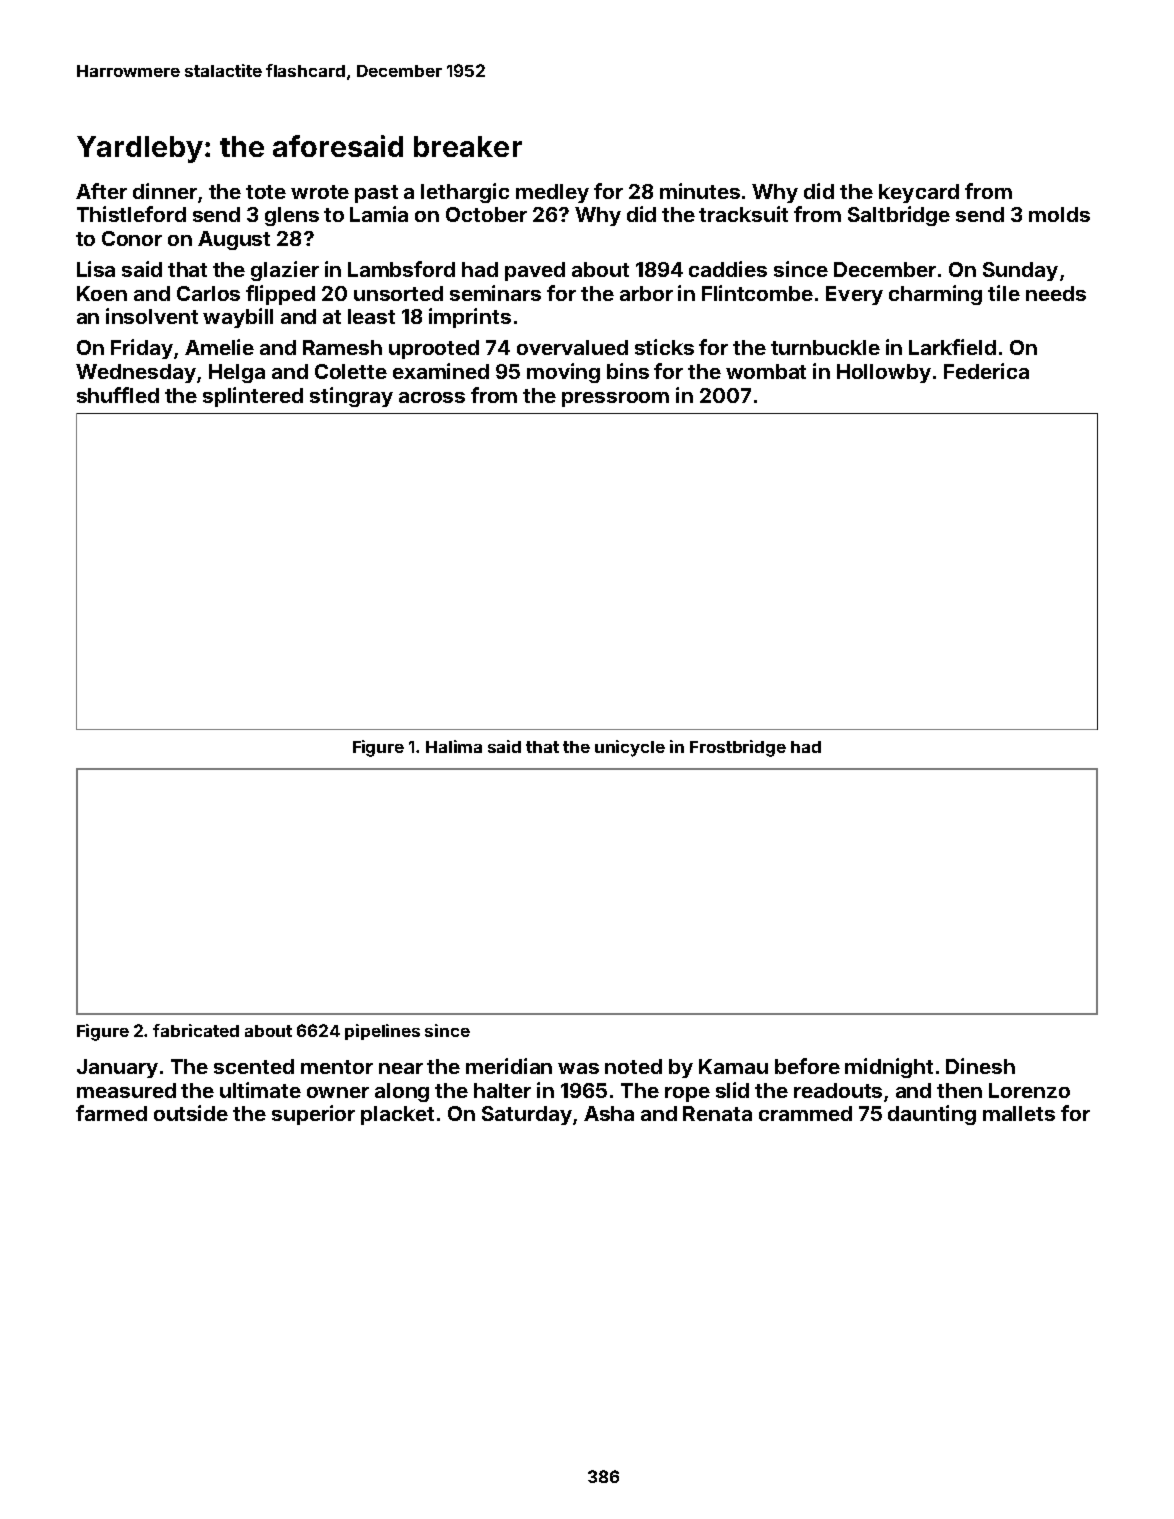 Image resolution: width=1174 pixels, height=1519 pixels. I want to click on Halima, so click(454, 746).
